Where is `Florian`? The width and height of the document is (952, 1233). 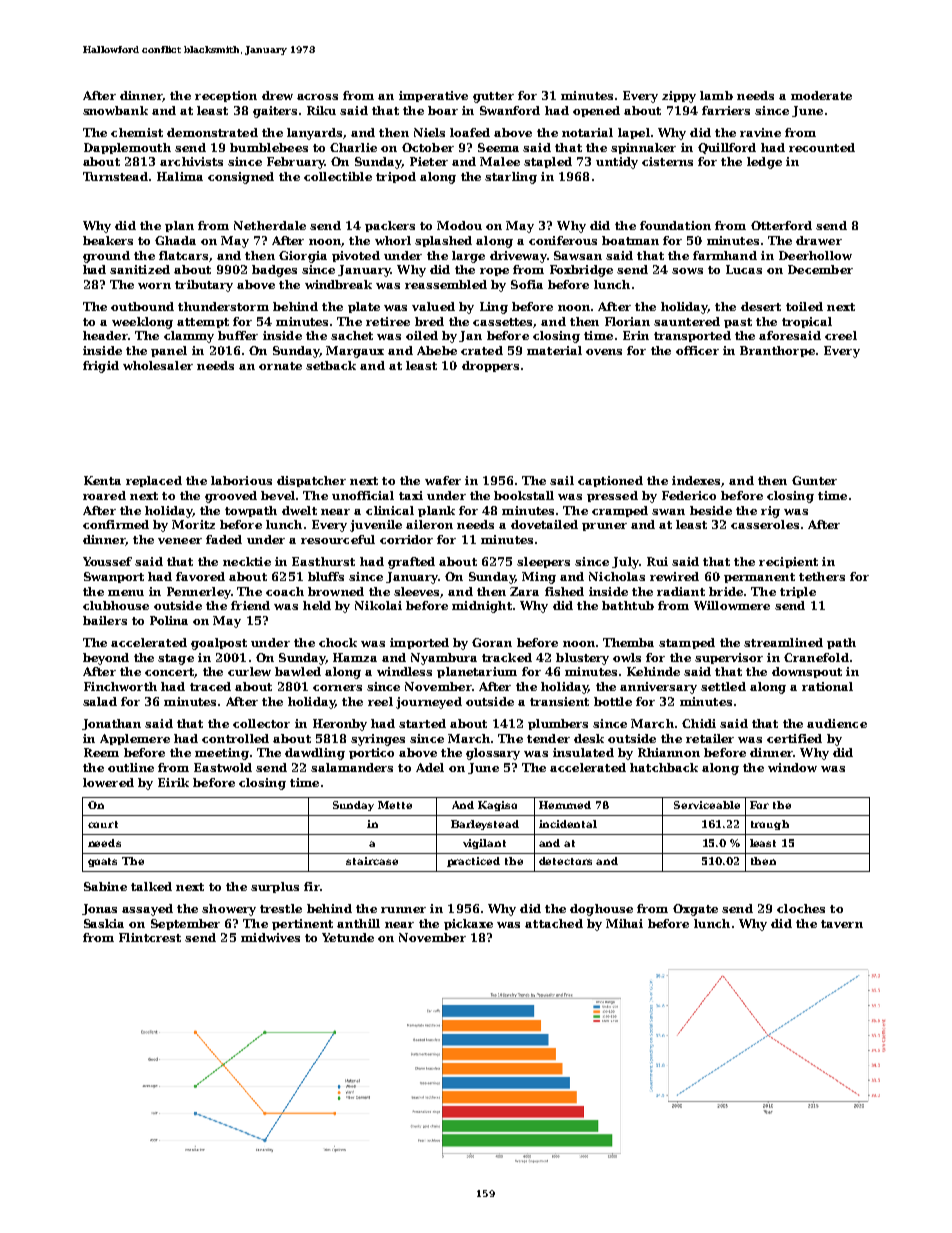 Florian is located at coordinates (627, 321).
